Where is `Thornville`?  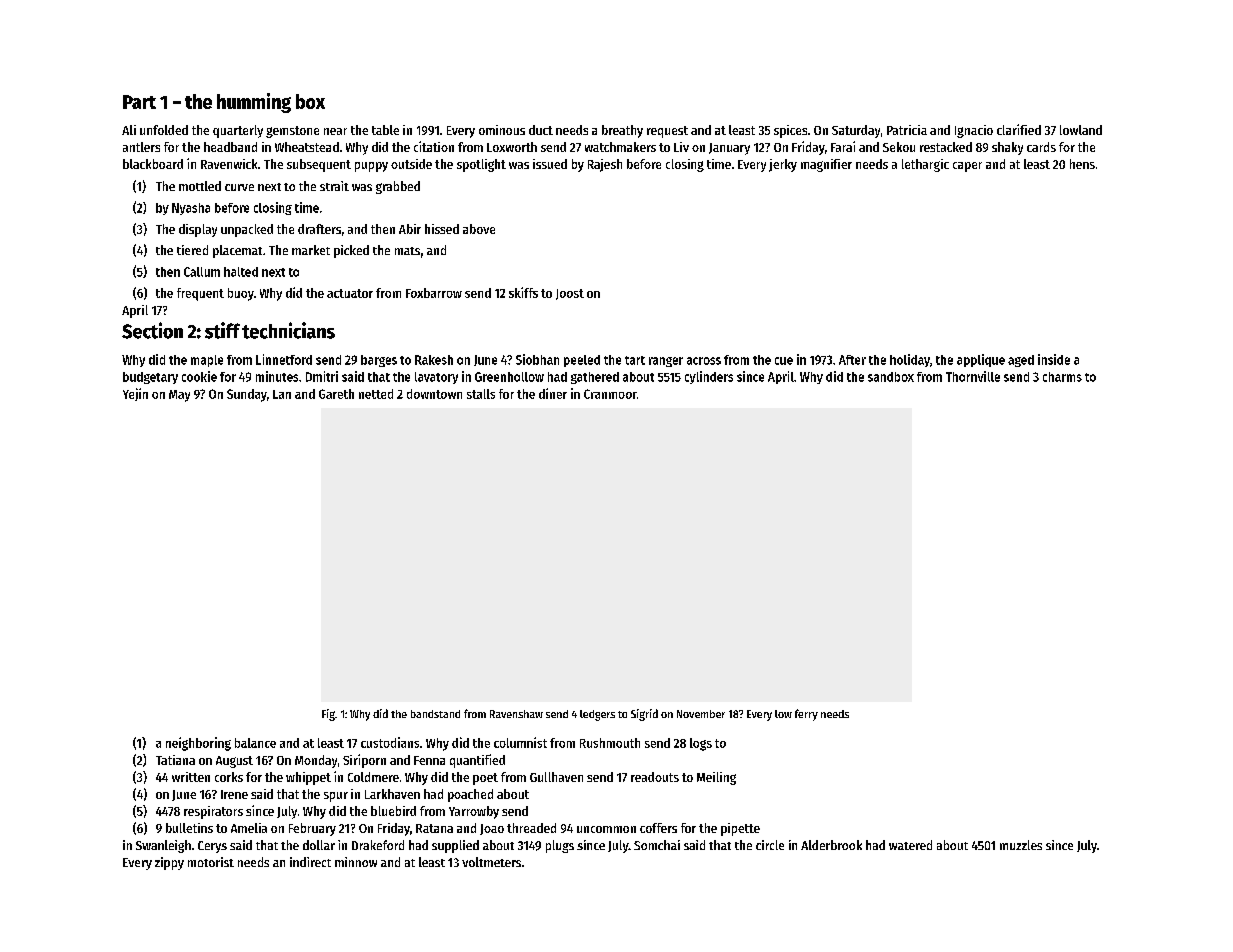 Thornville is located at coordinates (973, 376).
